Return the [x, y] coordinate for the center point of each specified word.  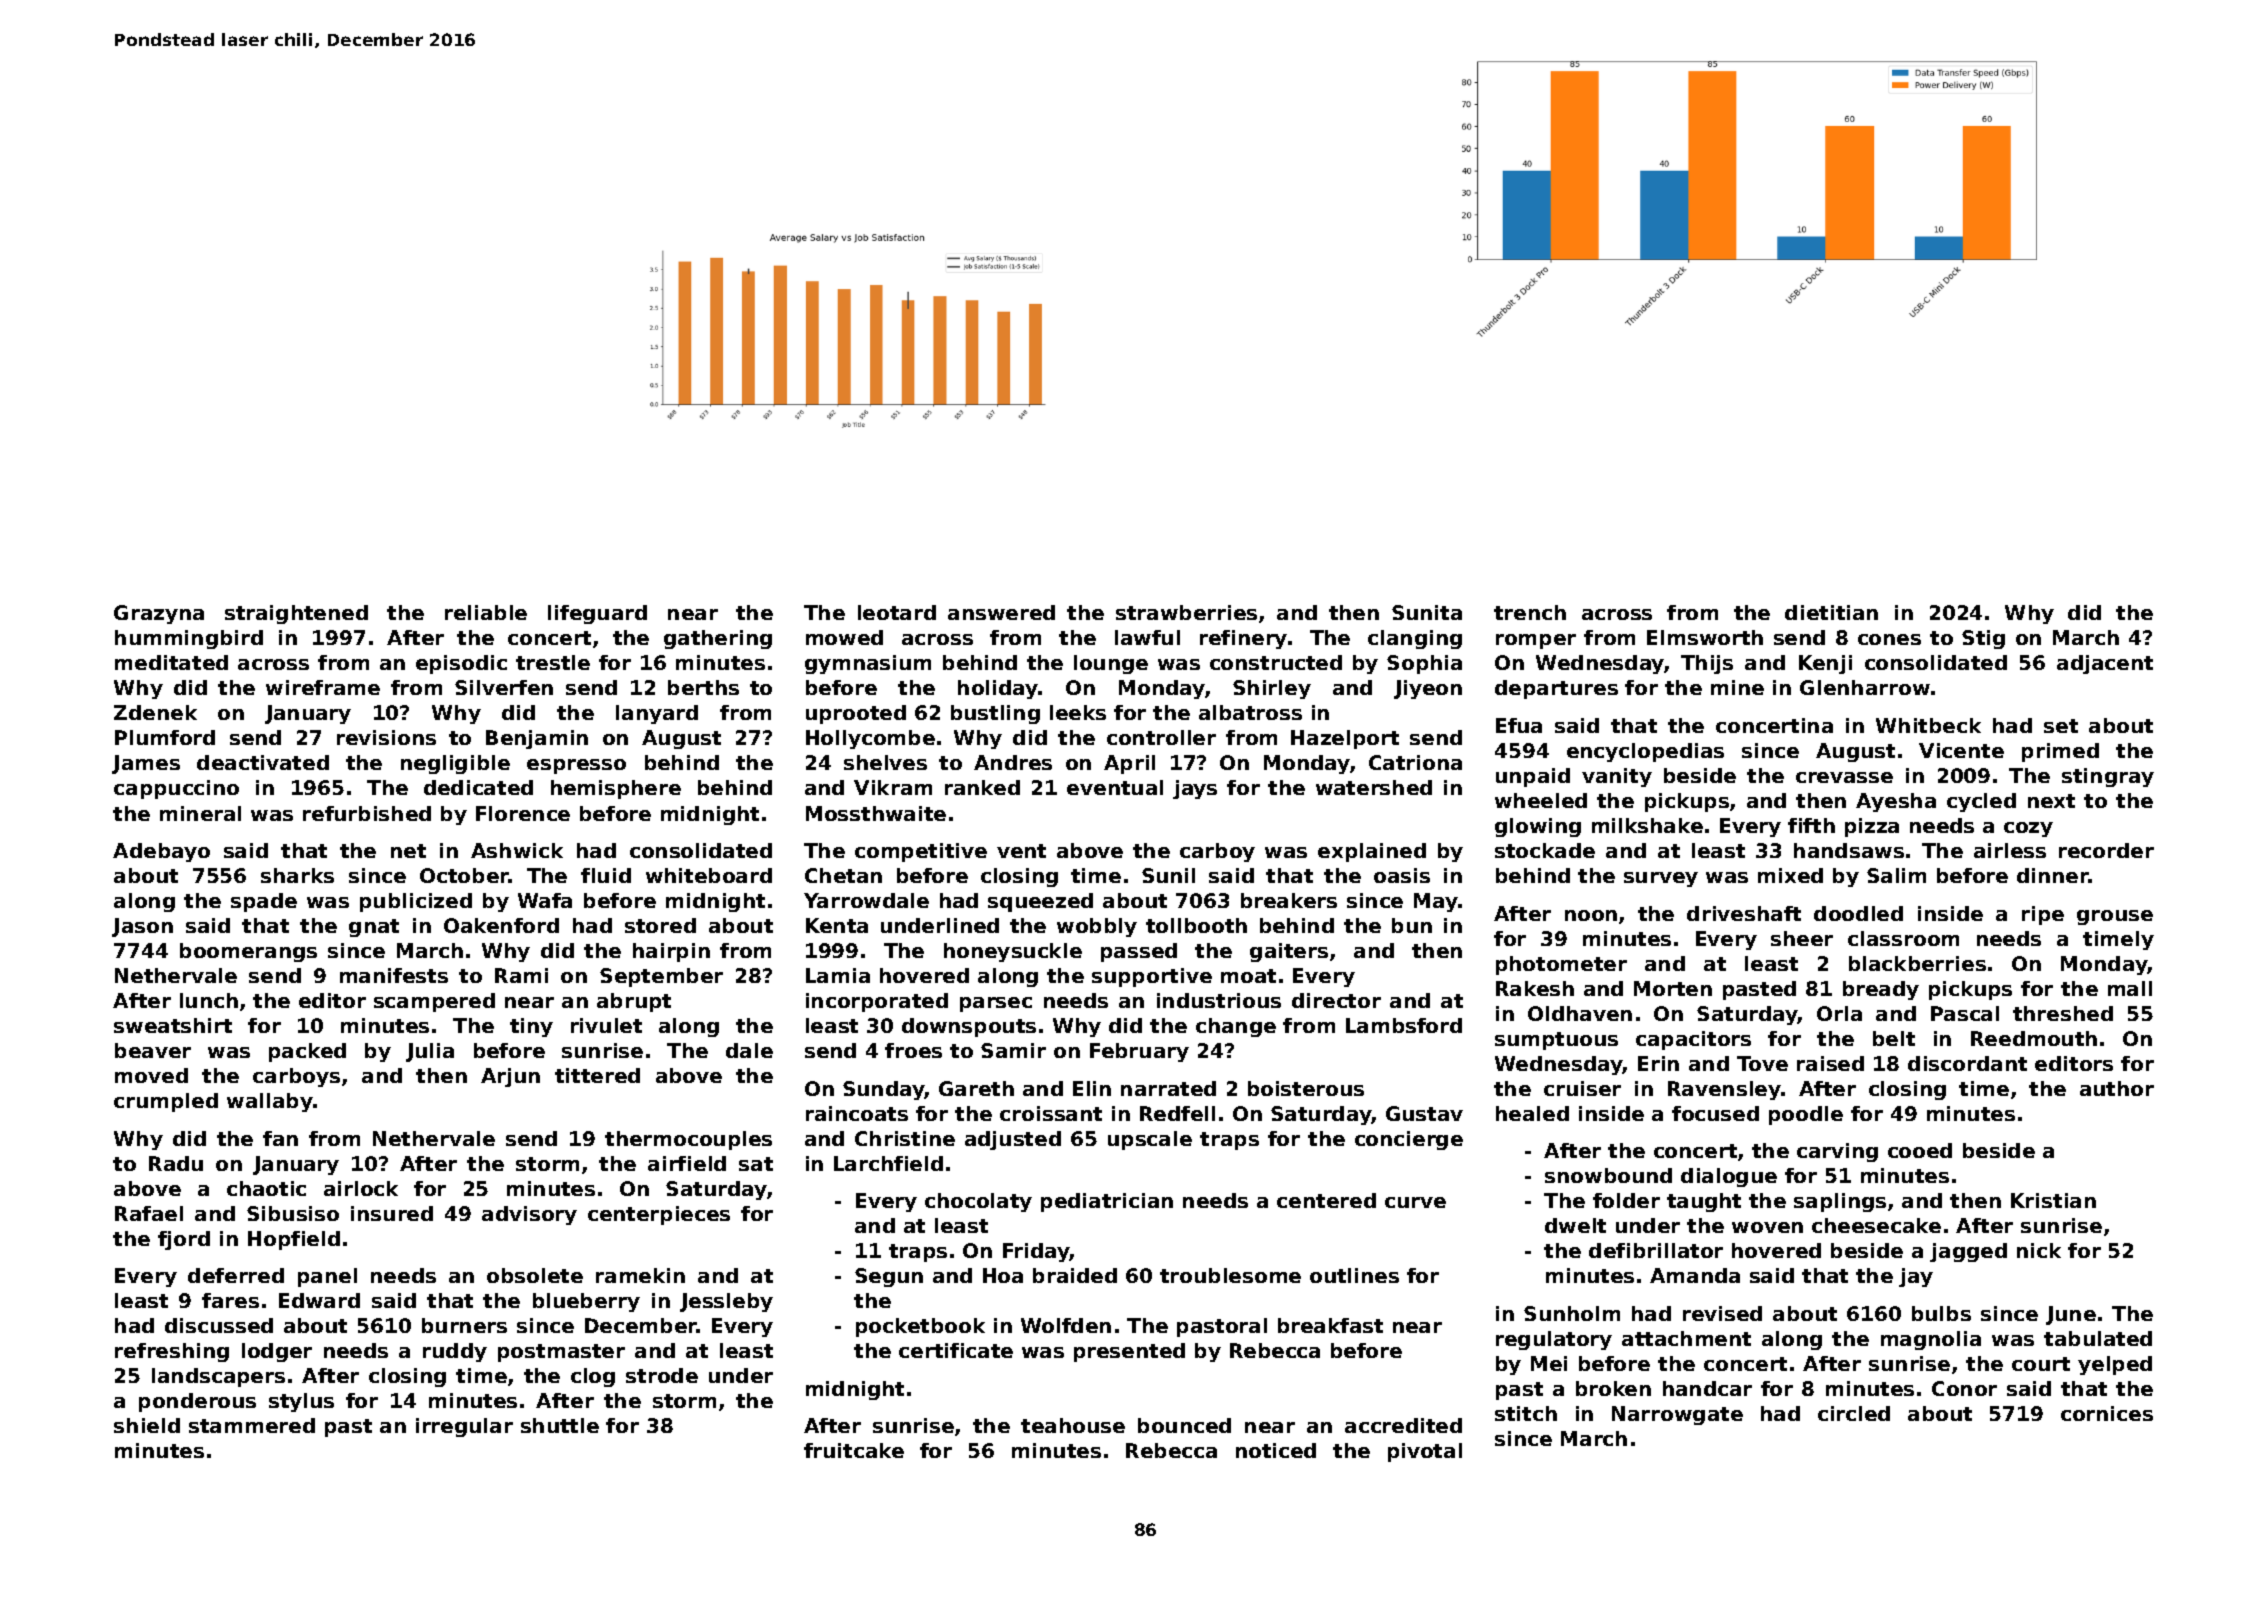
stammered [252, 1425]
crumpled [166, 1102]
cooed [1920, 1150]
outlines [1354, 1275]
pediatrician [1107, 1202]
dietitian [1831, 612]
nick [2039, 1250]
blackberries [1917, 963]
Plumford [165, 737]
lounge [1111, 664]
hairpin [671, 952]
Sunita [1427, 612]
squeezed [1040, 902]
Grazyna [159, 614]
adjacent [2105, 664]
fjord [184, 1240]
